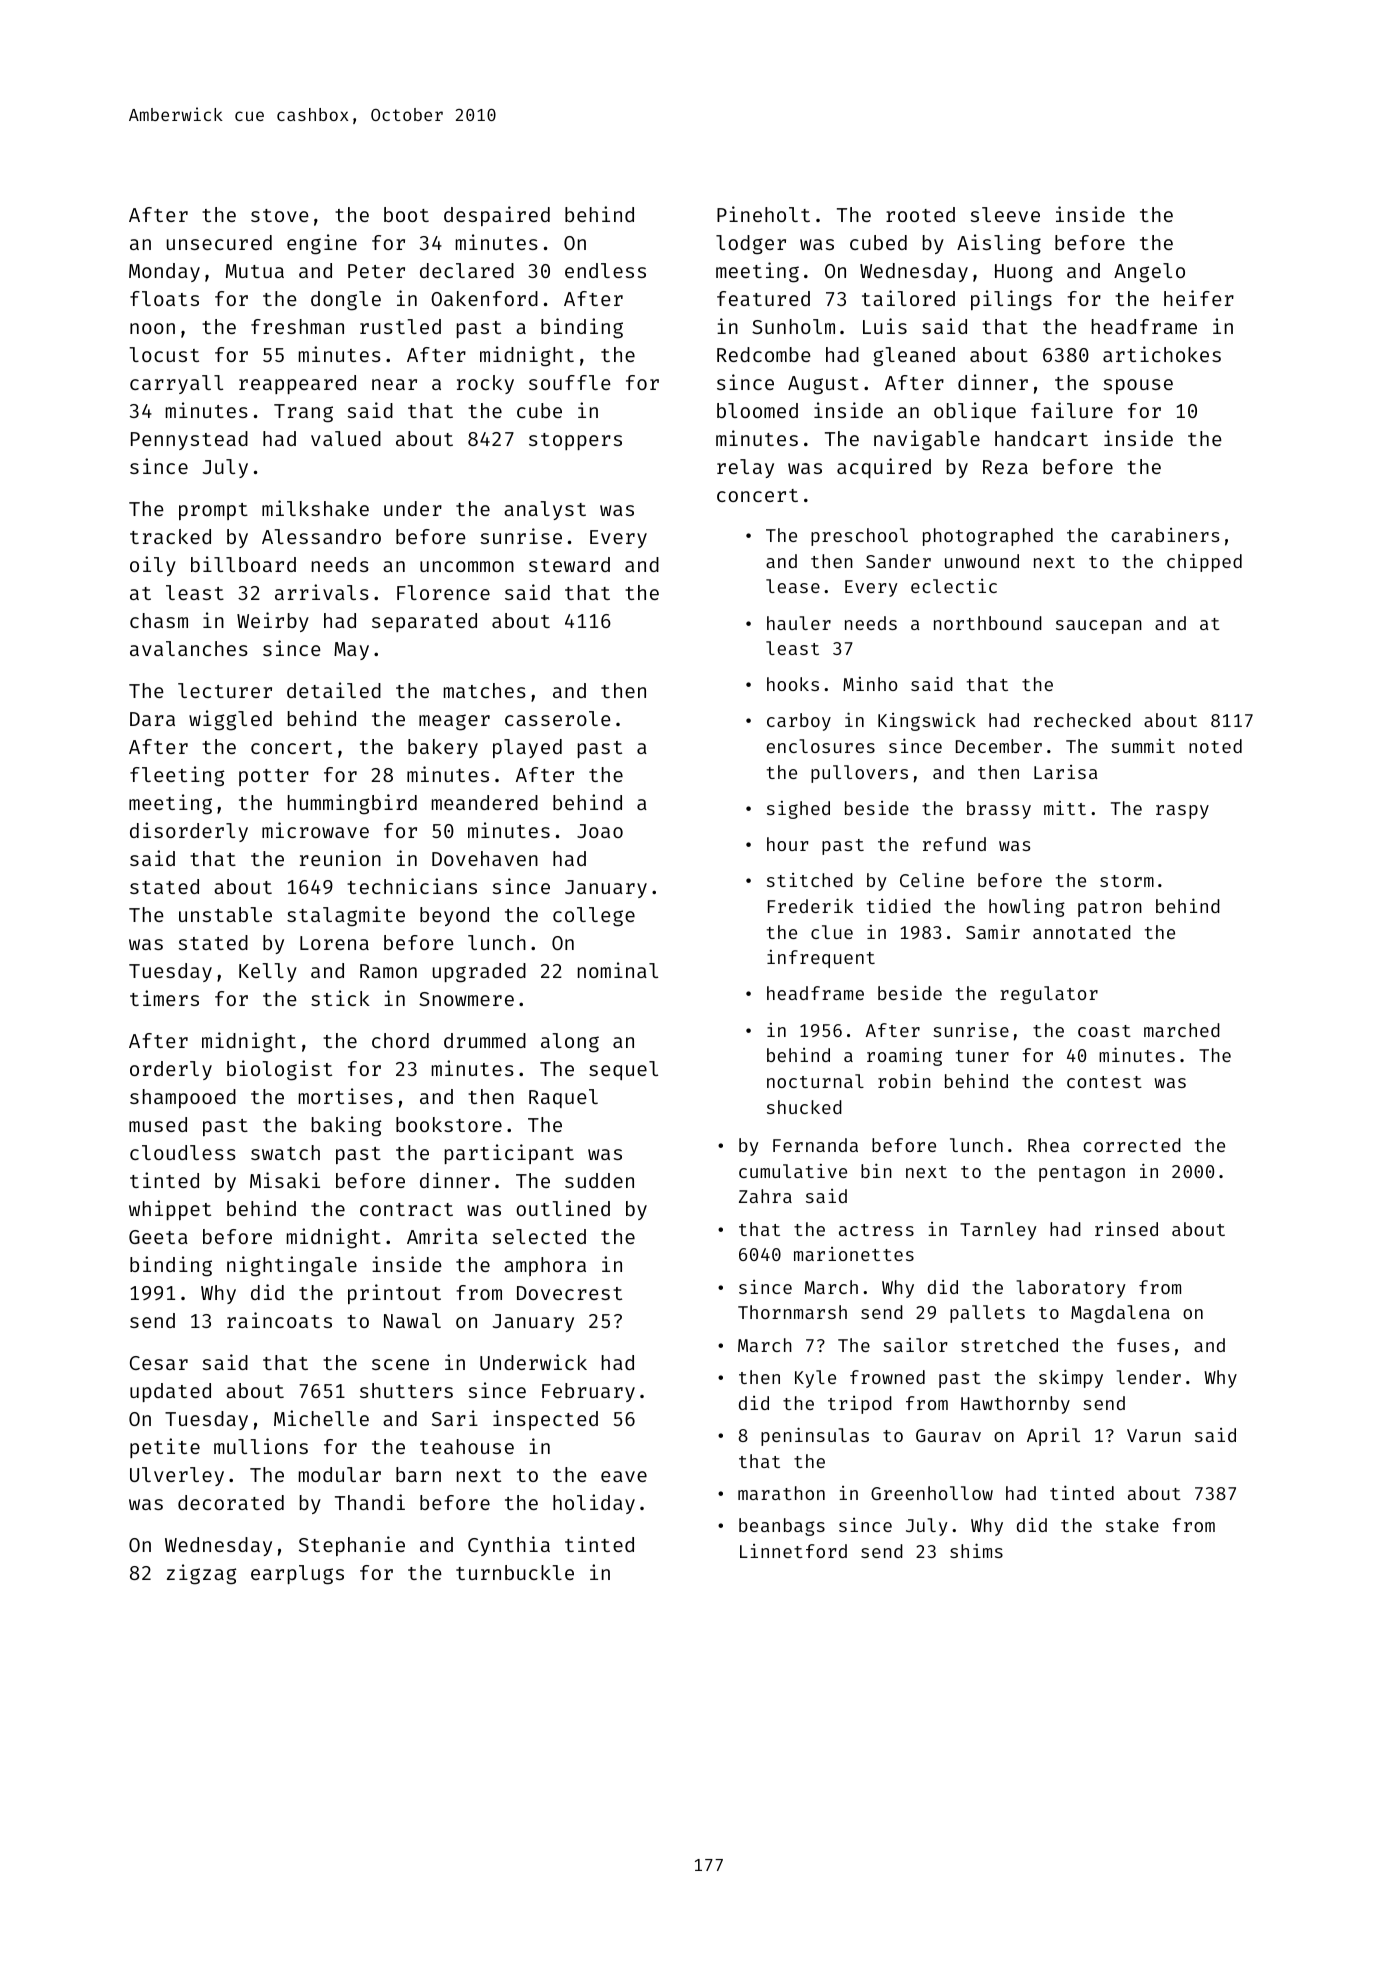  Describe the element at coordinates (763, 214) in the page. I see `Pineholt` at that location.
